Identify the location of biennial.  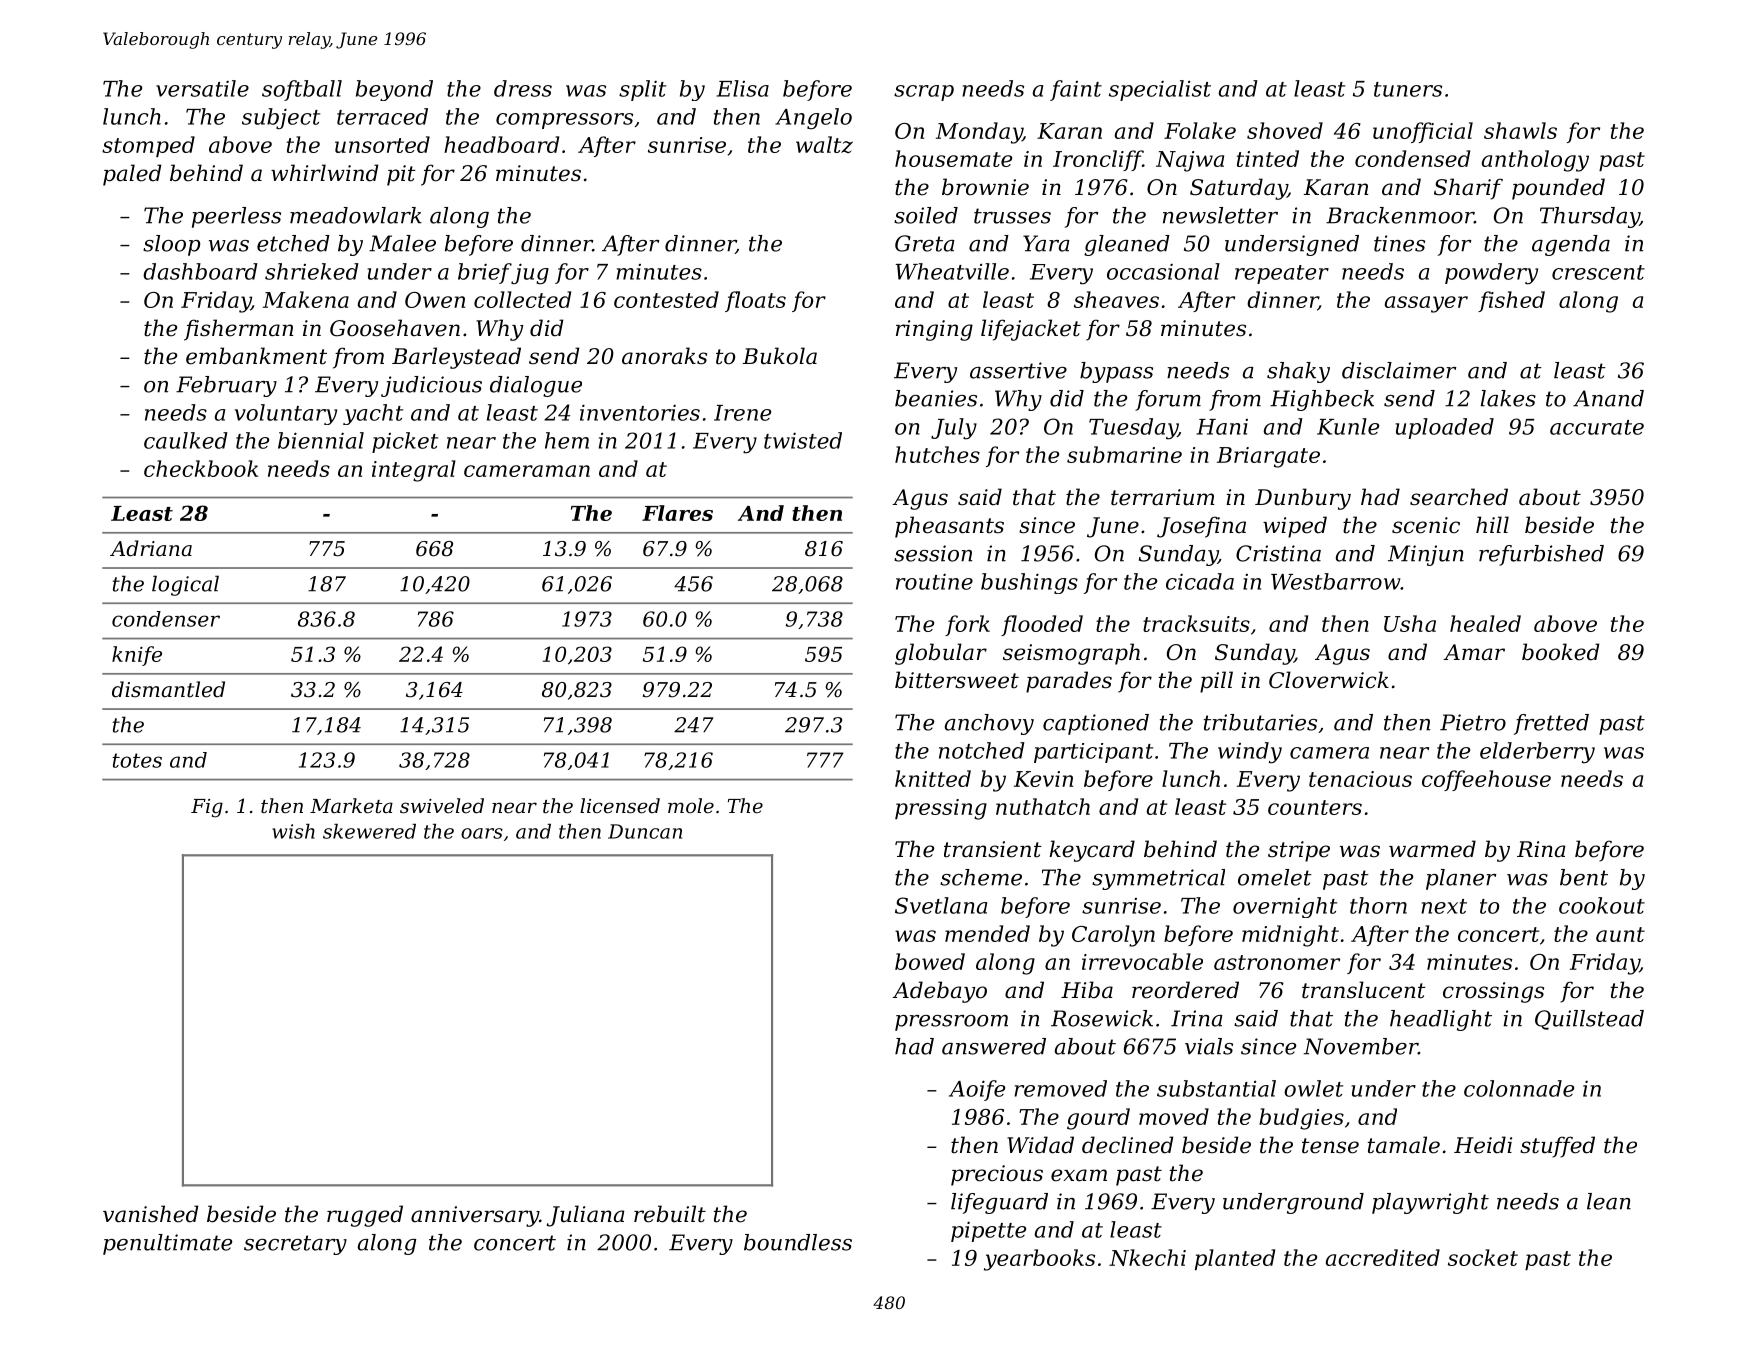
(321, 440).
